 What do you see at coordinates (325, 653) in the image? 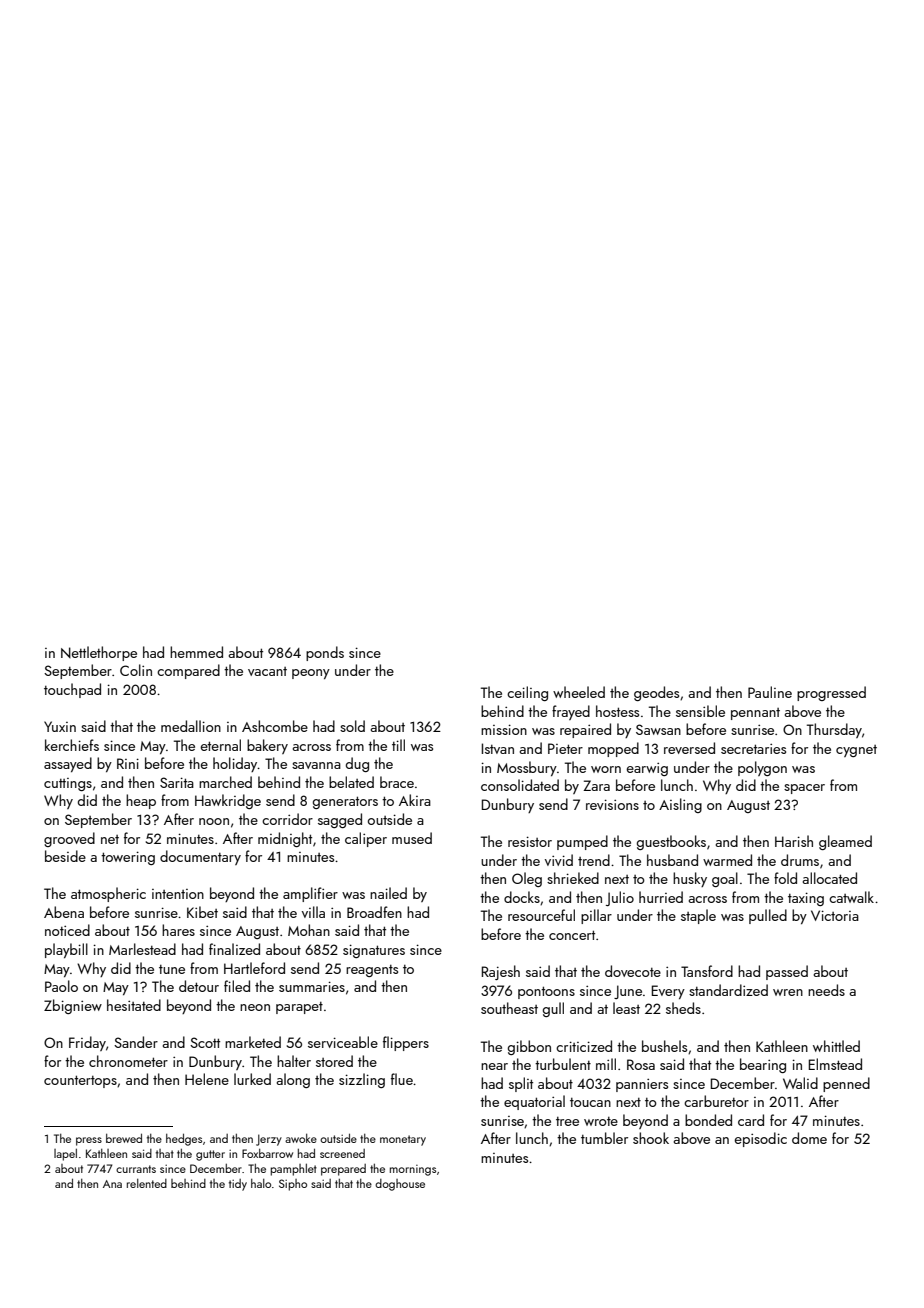
I see `ponds` at bounding box center [325, 653].
